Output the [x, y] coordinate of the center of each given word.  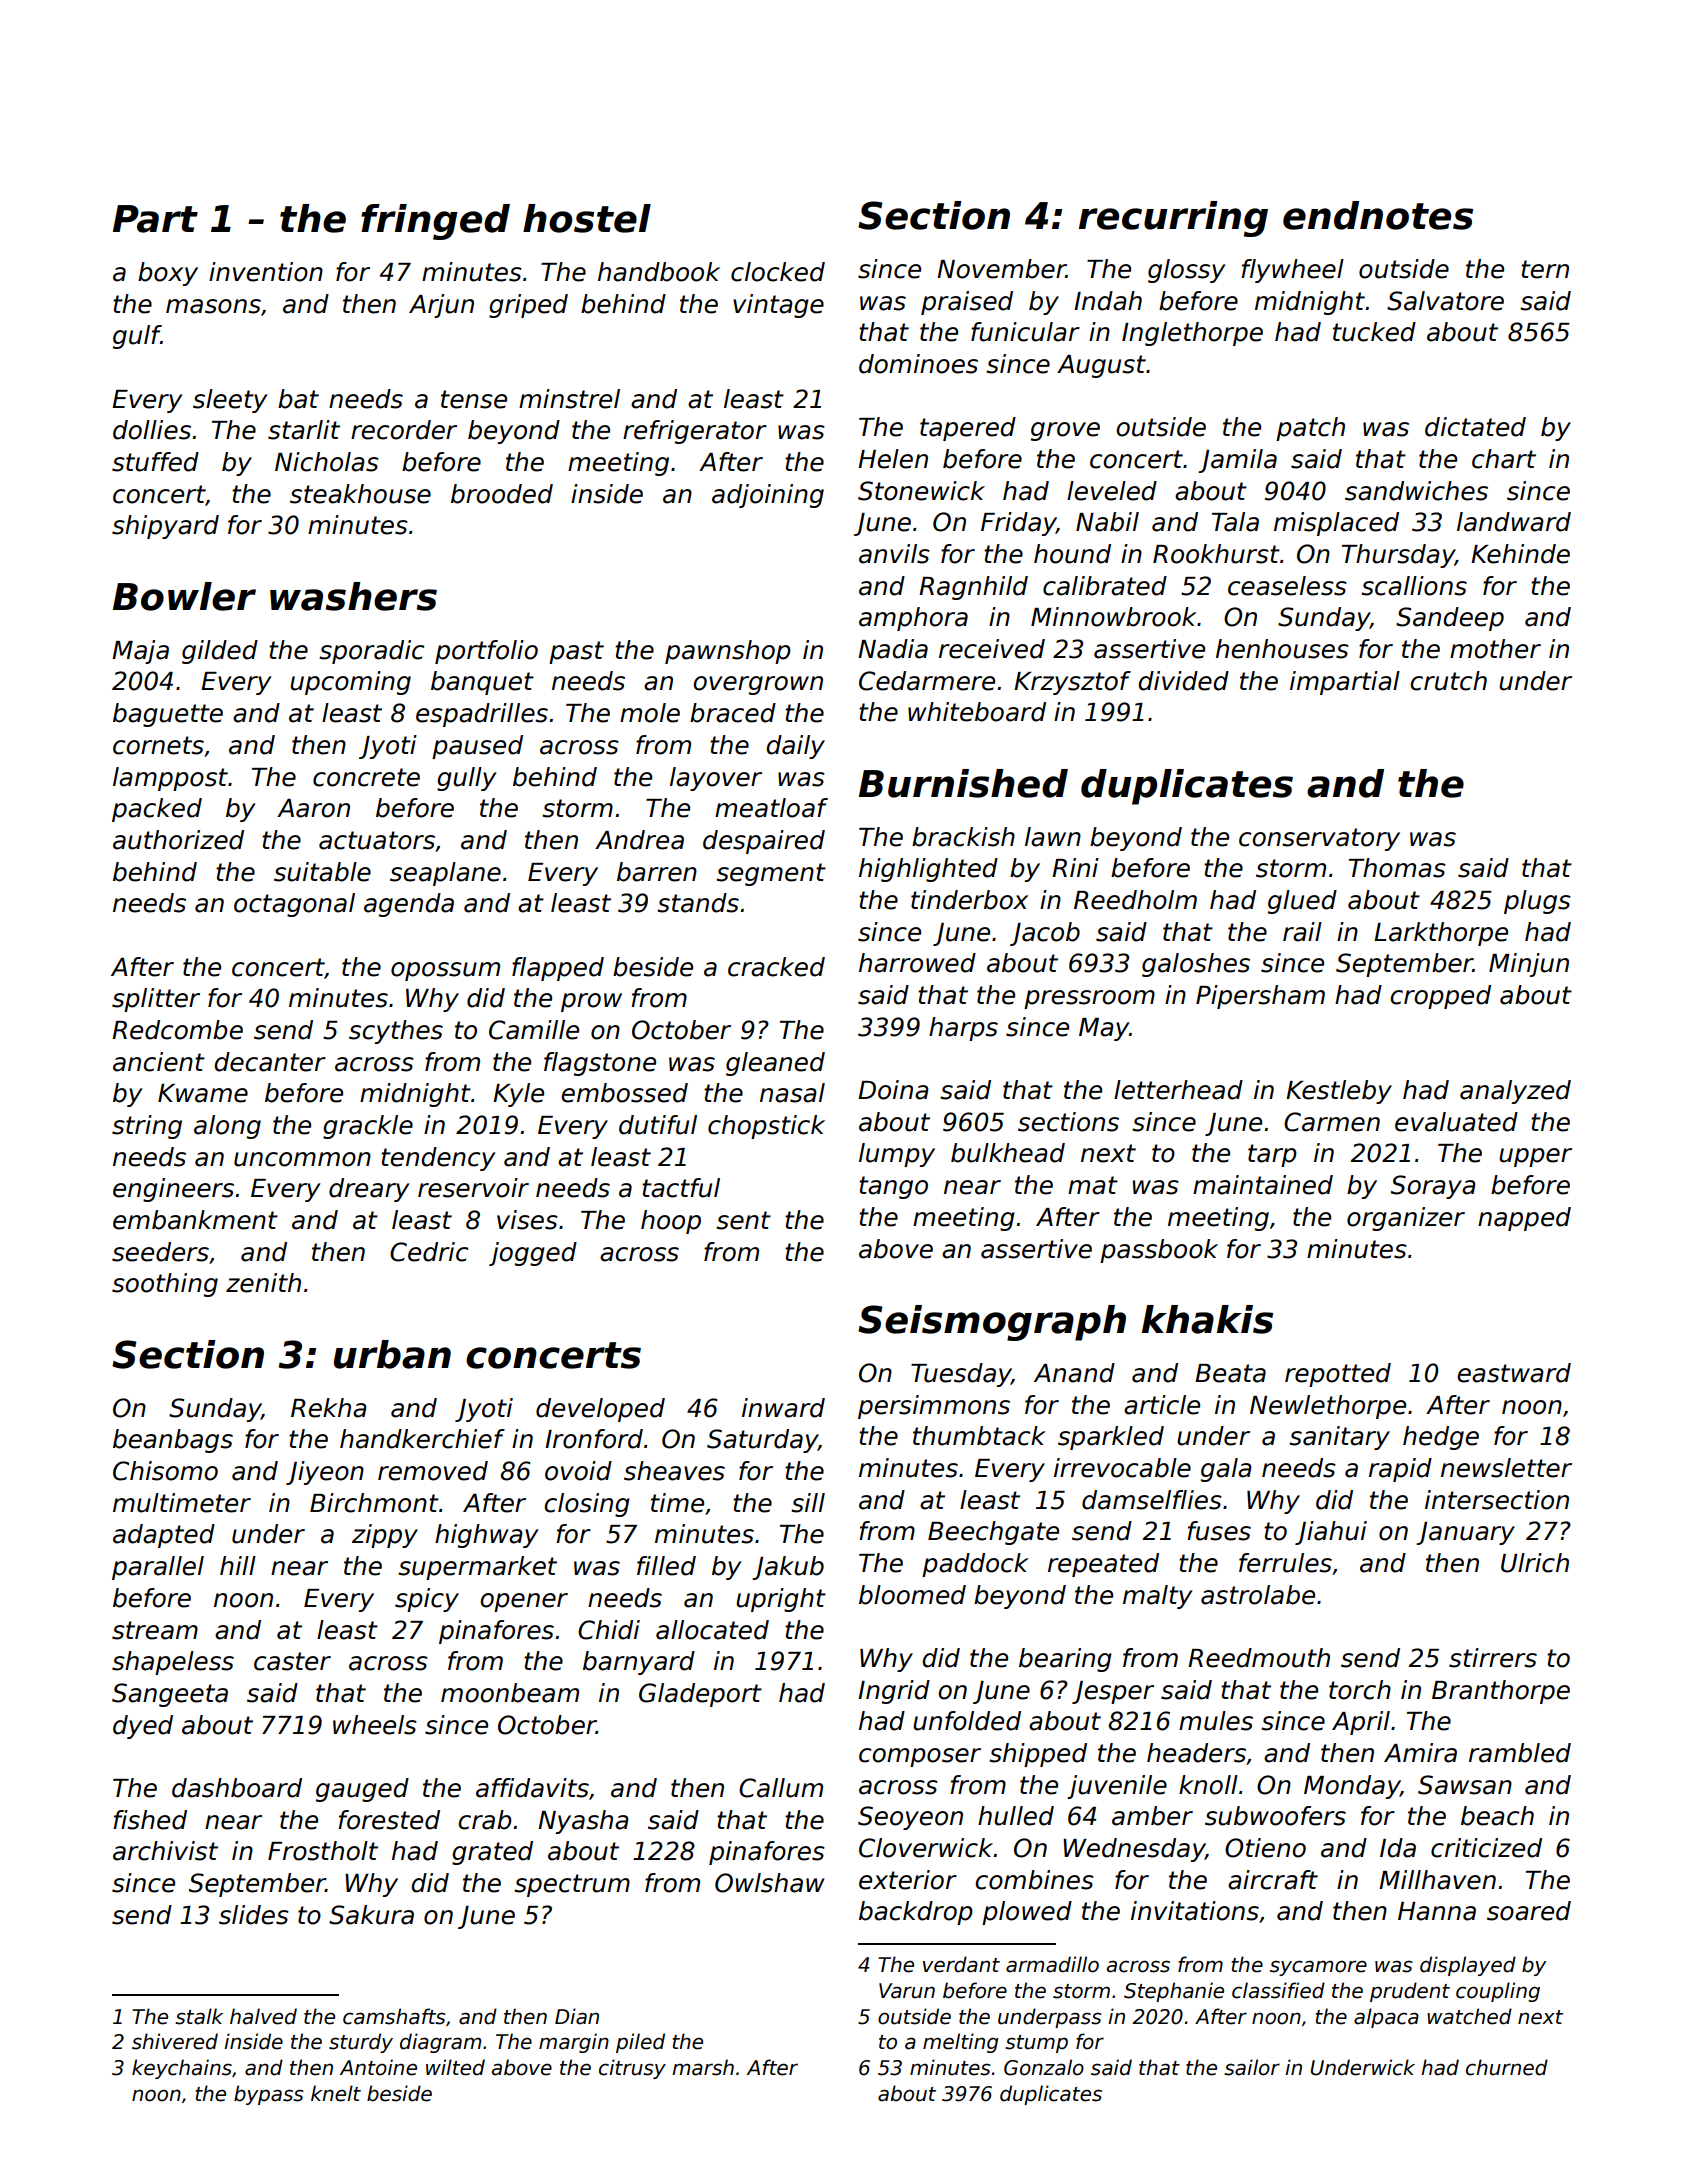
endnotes [1378, 215]
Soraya [1433, 1187]
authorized [178, 840]
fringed [435, 222]
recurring [1173, 219]
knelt [336, 2093]
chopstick [766, 1127]
